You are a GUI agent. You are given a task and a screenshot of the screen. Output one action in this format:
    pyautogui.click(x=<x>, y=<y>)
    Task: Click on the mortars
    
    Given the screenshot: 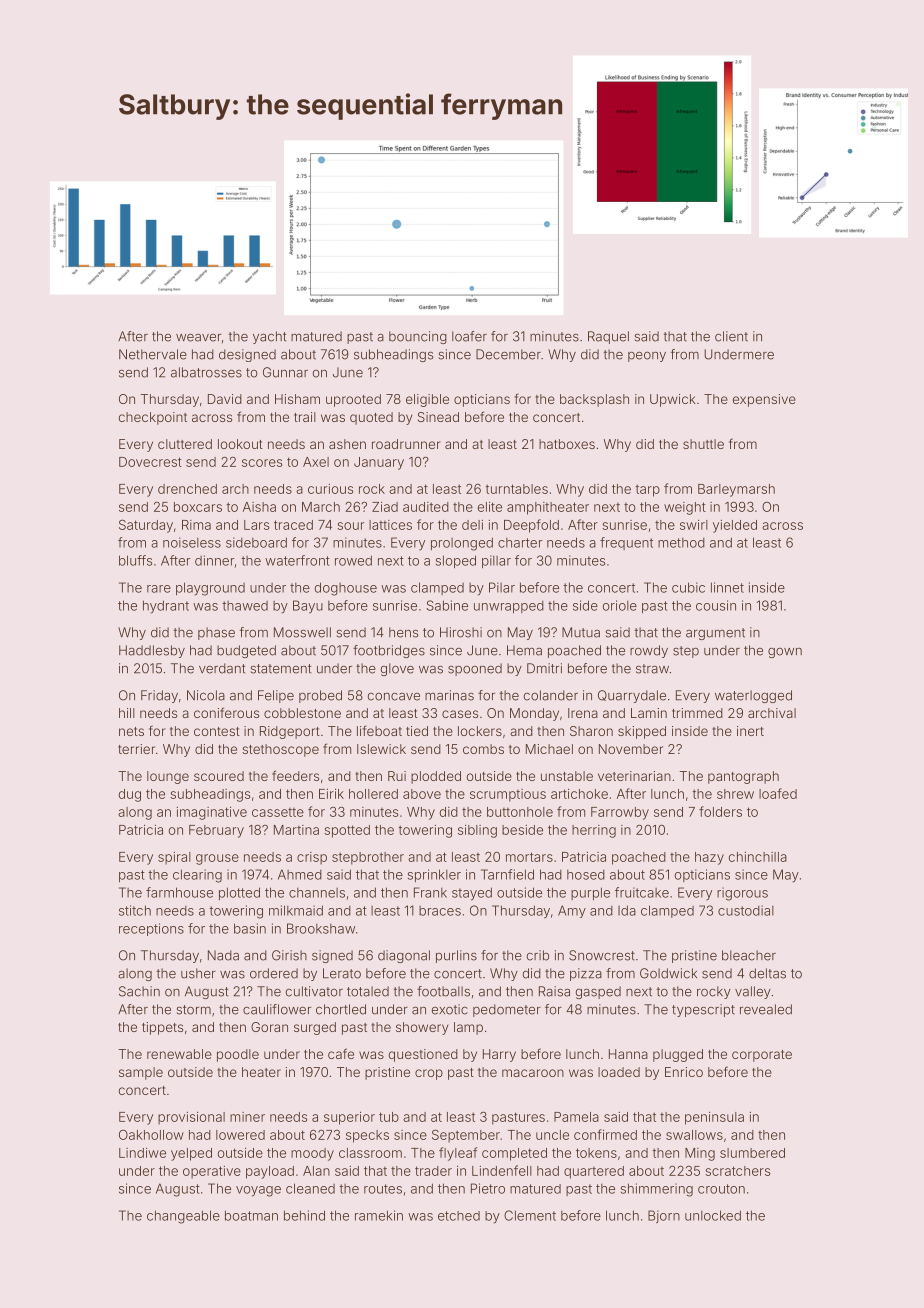 What is the action you would take?
    pyautogui.click(x=529, y=857)
